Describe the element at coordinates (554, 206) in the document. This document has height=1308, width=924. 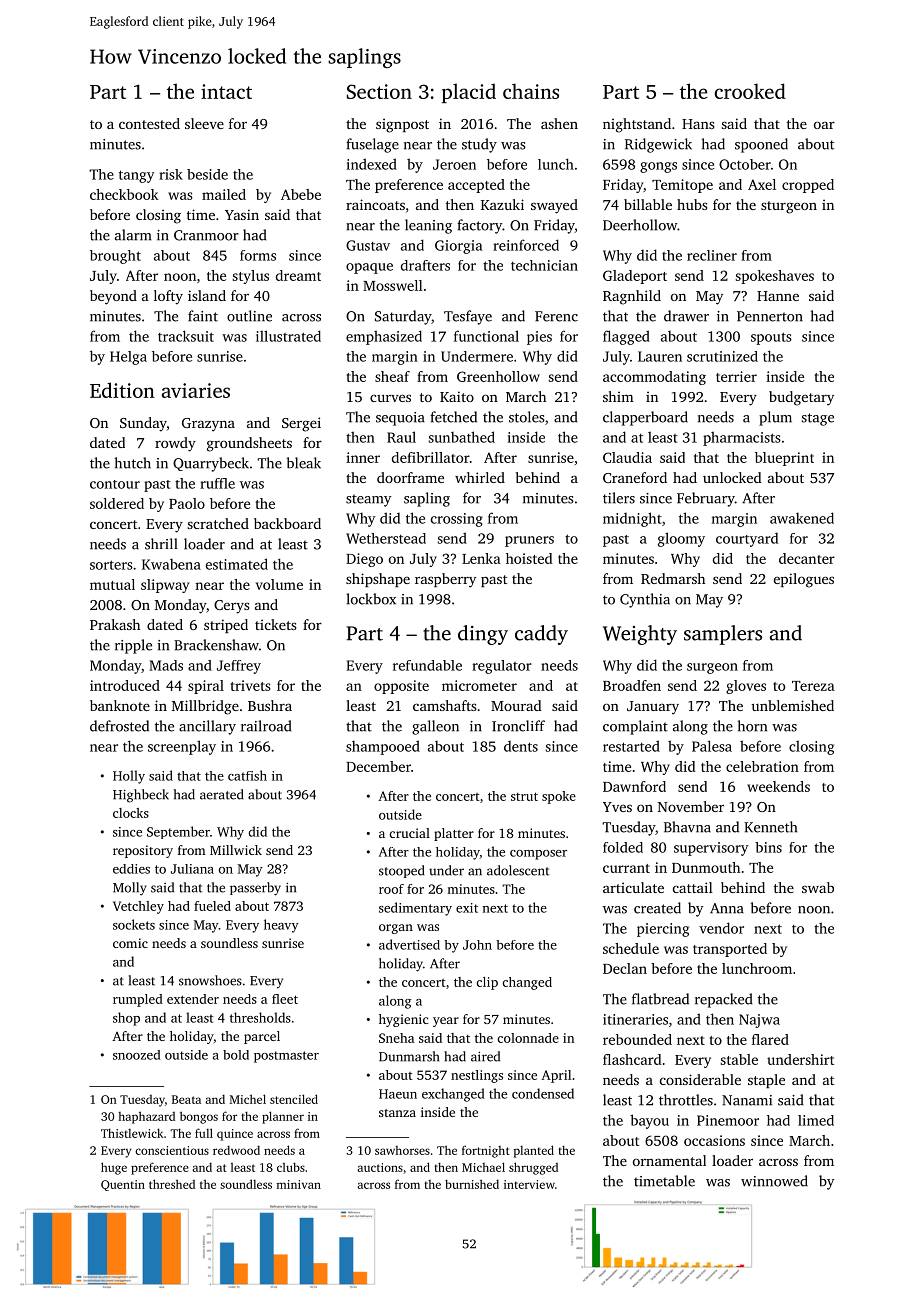
I see `swayed` at that location.
